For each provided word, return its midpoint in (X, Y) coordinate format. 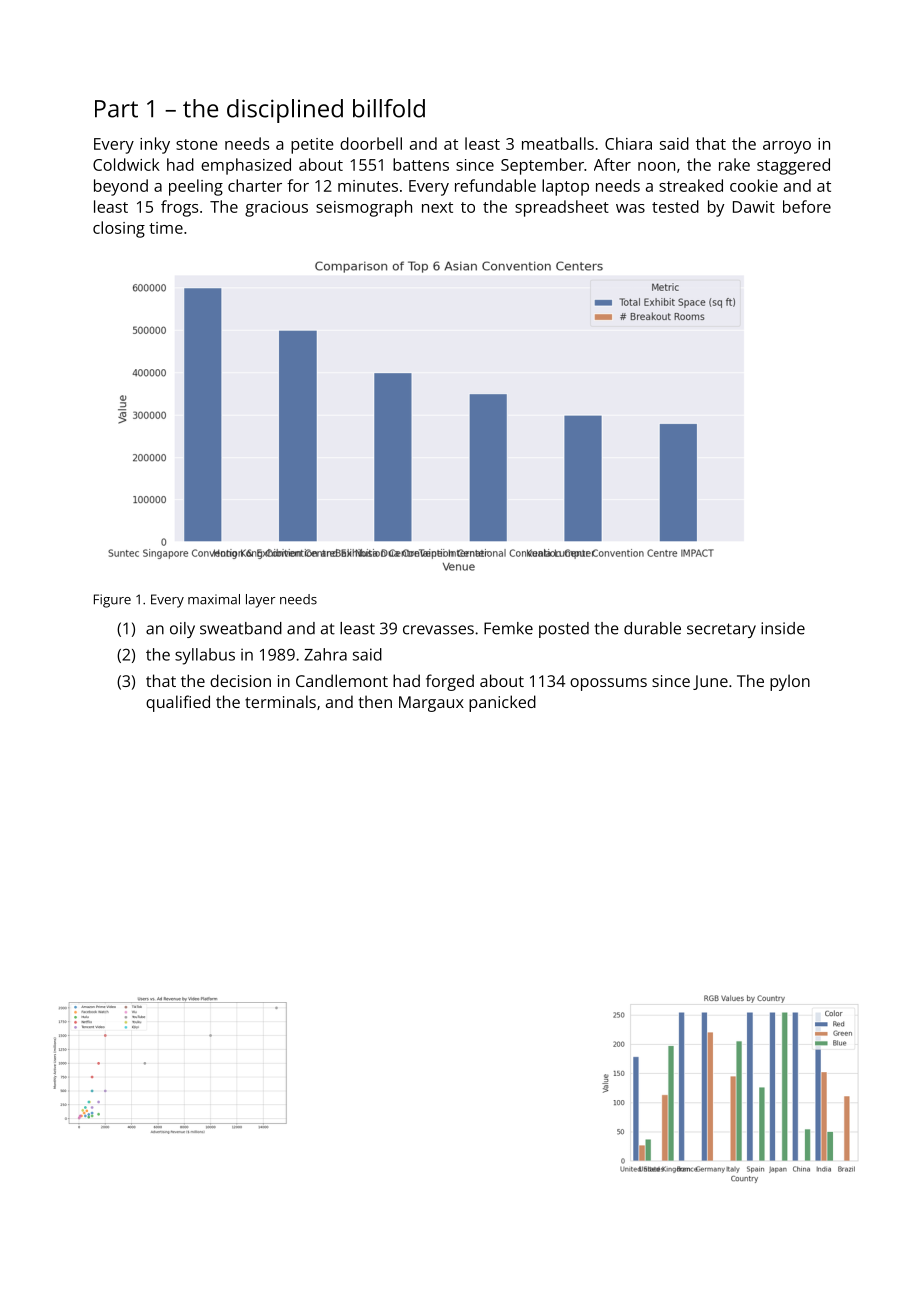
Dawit (754, 207)
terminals (280, 701)
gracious (276, 209)
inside (783, 628)
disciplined (285, 111)
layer (260, 601)
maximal (214, 599)
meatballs (558, 143)
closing (119, 229)
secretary (721, 630)
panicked (502, 703)
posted (564, 630)
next (437, 207)
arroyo (787, 147)
